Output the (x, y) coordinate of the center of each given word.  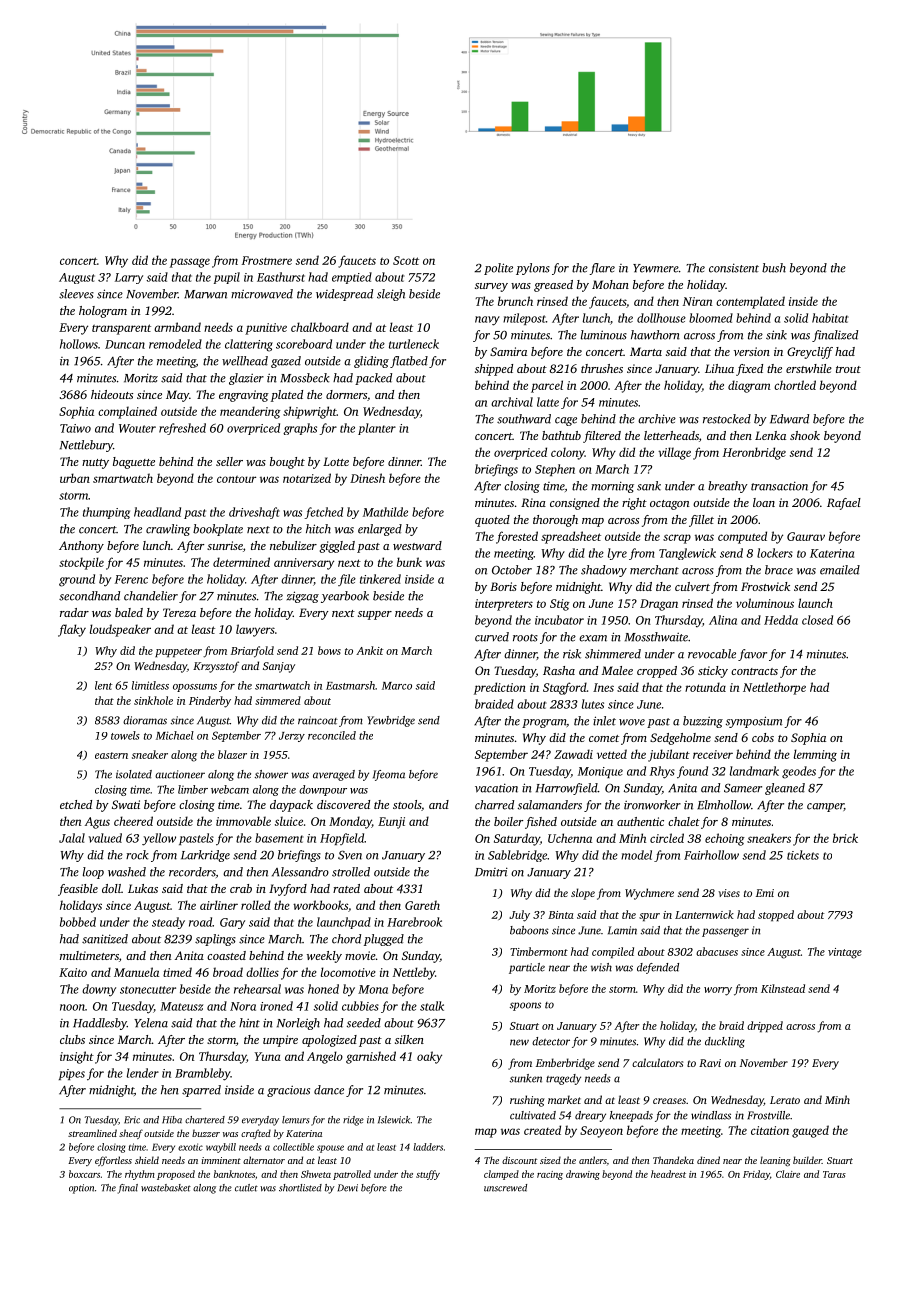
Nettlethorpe (774, 688)
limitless (150, 685)
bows (329, 650)
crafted (256, 1134)
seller (229, 461)
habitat (830, 318)
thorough (555, 521)
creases (669, 1101)
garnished (371, 1057)
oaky (429, 1057)
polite (498, 269)
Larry (129, 278)
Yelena (151, 1023)
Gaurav (806, 536)
